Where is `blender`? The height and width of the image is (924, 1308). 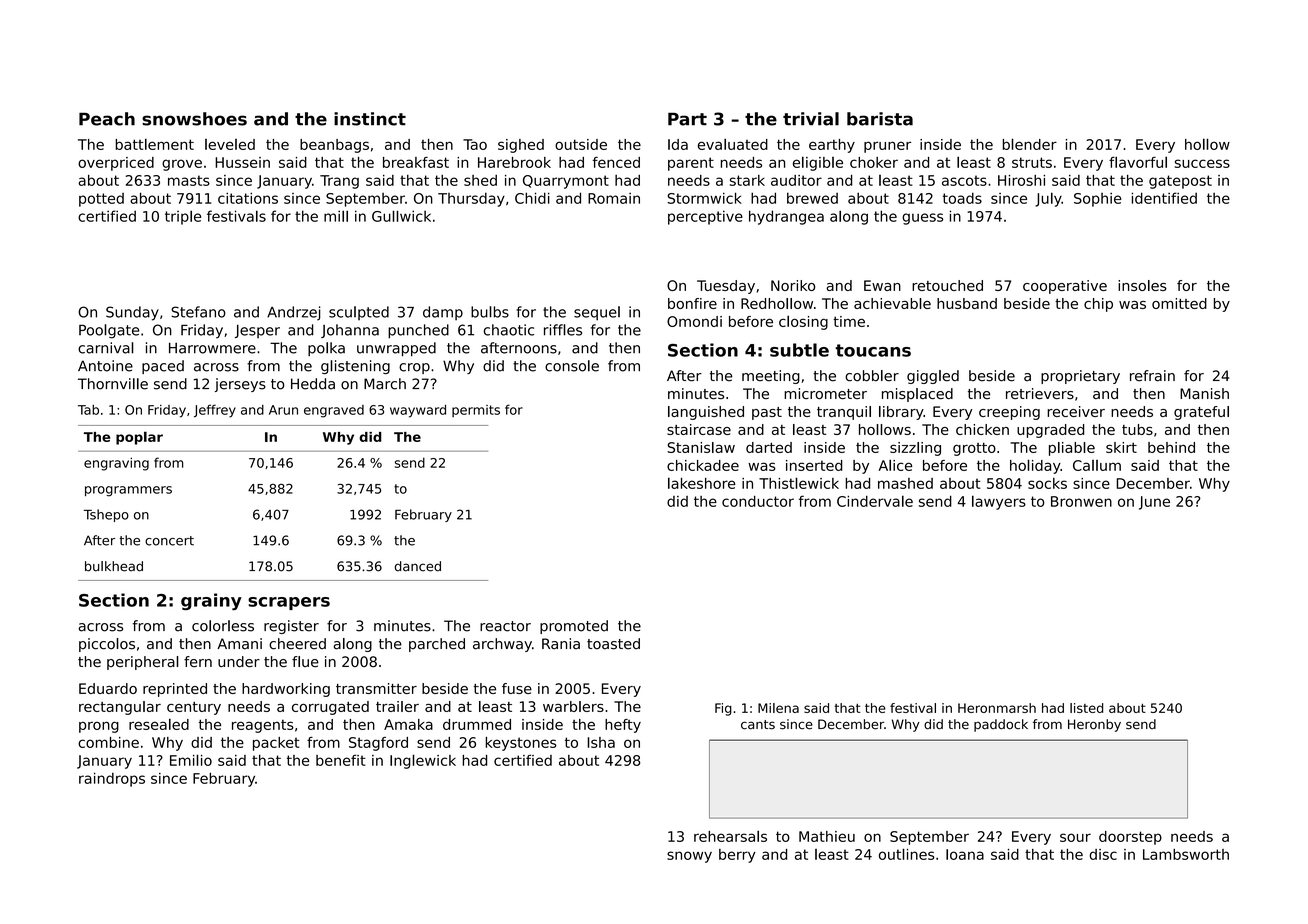
blender is located at coordinates (1030, 144).
